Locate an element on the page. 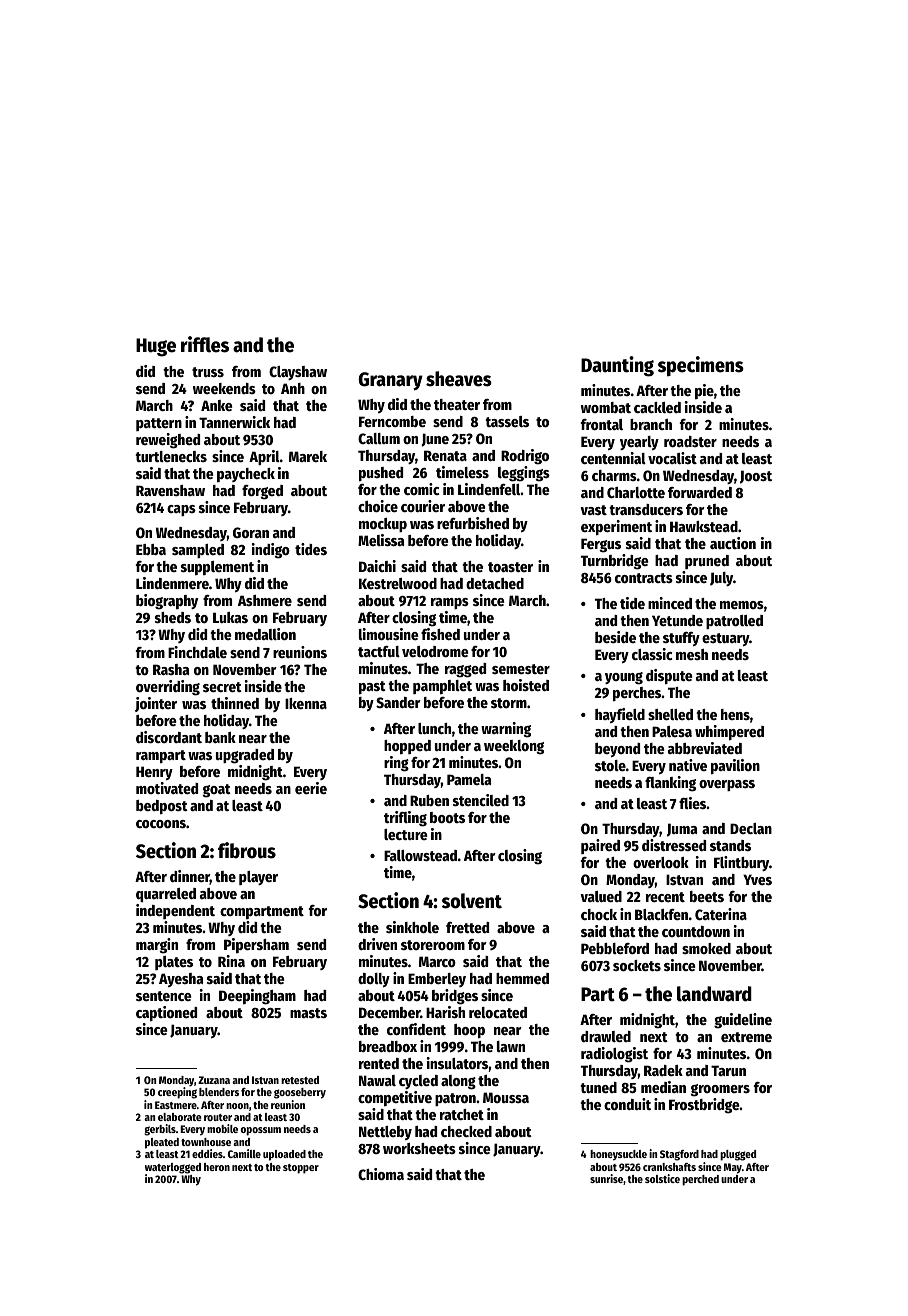 Image resolution: width=908 pixels, height=1316 pixels. bank is located at coordinates (220, 737).
